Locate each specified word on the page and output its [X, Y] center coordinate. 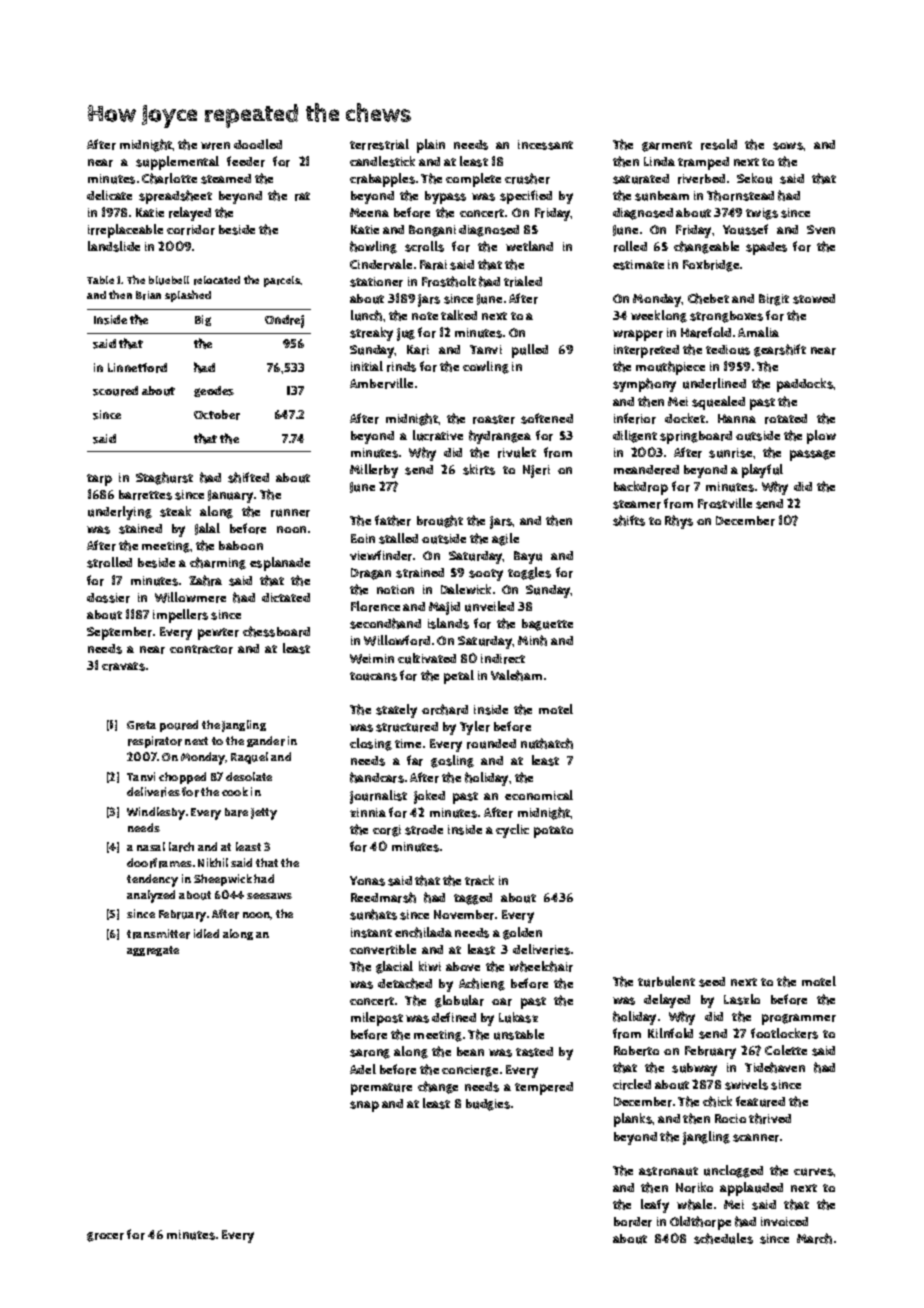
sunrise [730, 453]
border [633, 1222]
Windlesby [156, 813]
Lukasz [518, 1017]
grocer [105, 1237]
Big [203, 320]
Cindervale [381, 264]
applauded [751, 1189]
